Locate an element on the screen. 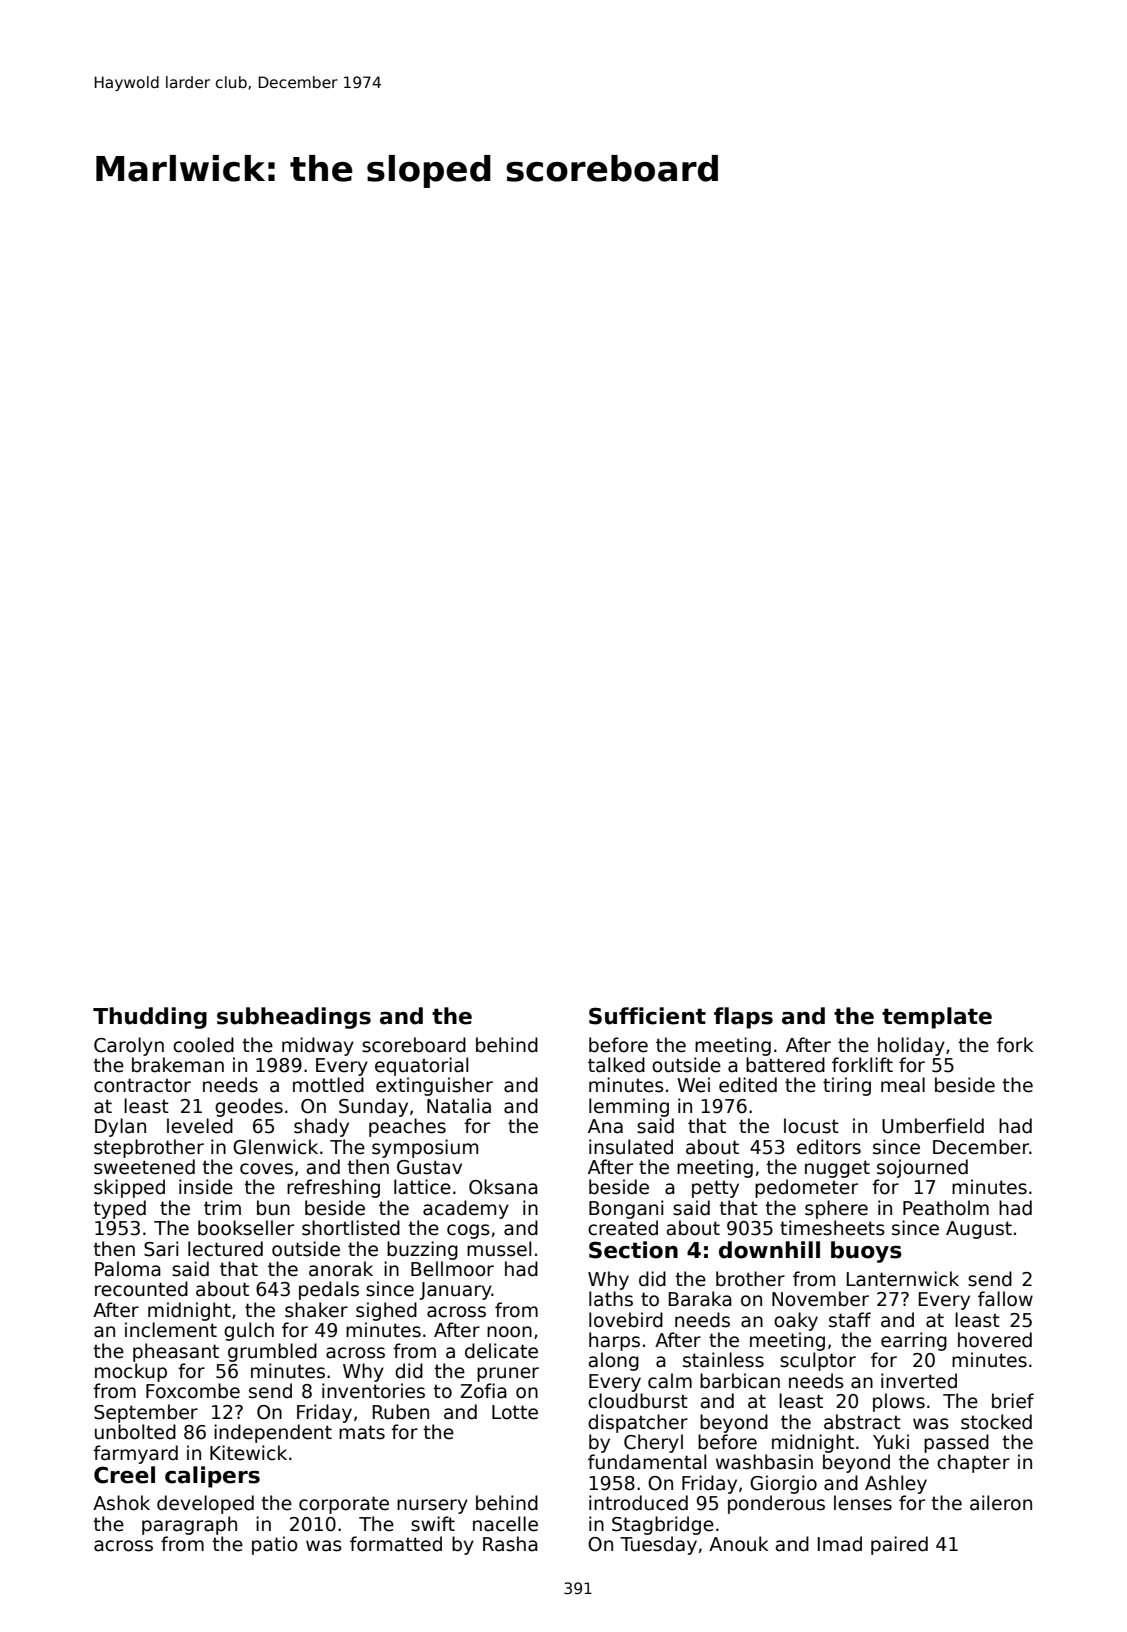 The image size is (1127, 1632). subheadings is located at coordinates (294, 1018).
